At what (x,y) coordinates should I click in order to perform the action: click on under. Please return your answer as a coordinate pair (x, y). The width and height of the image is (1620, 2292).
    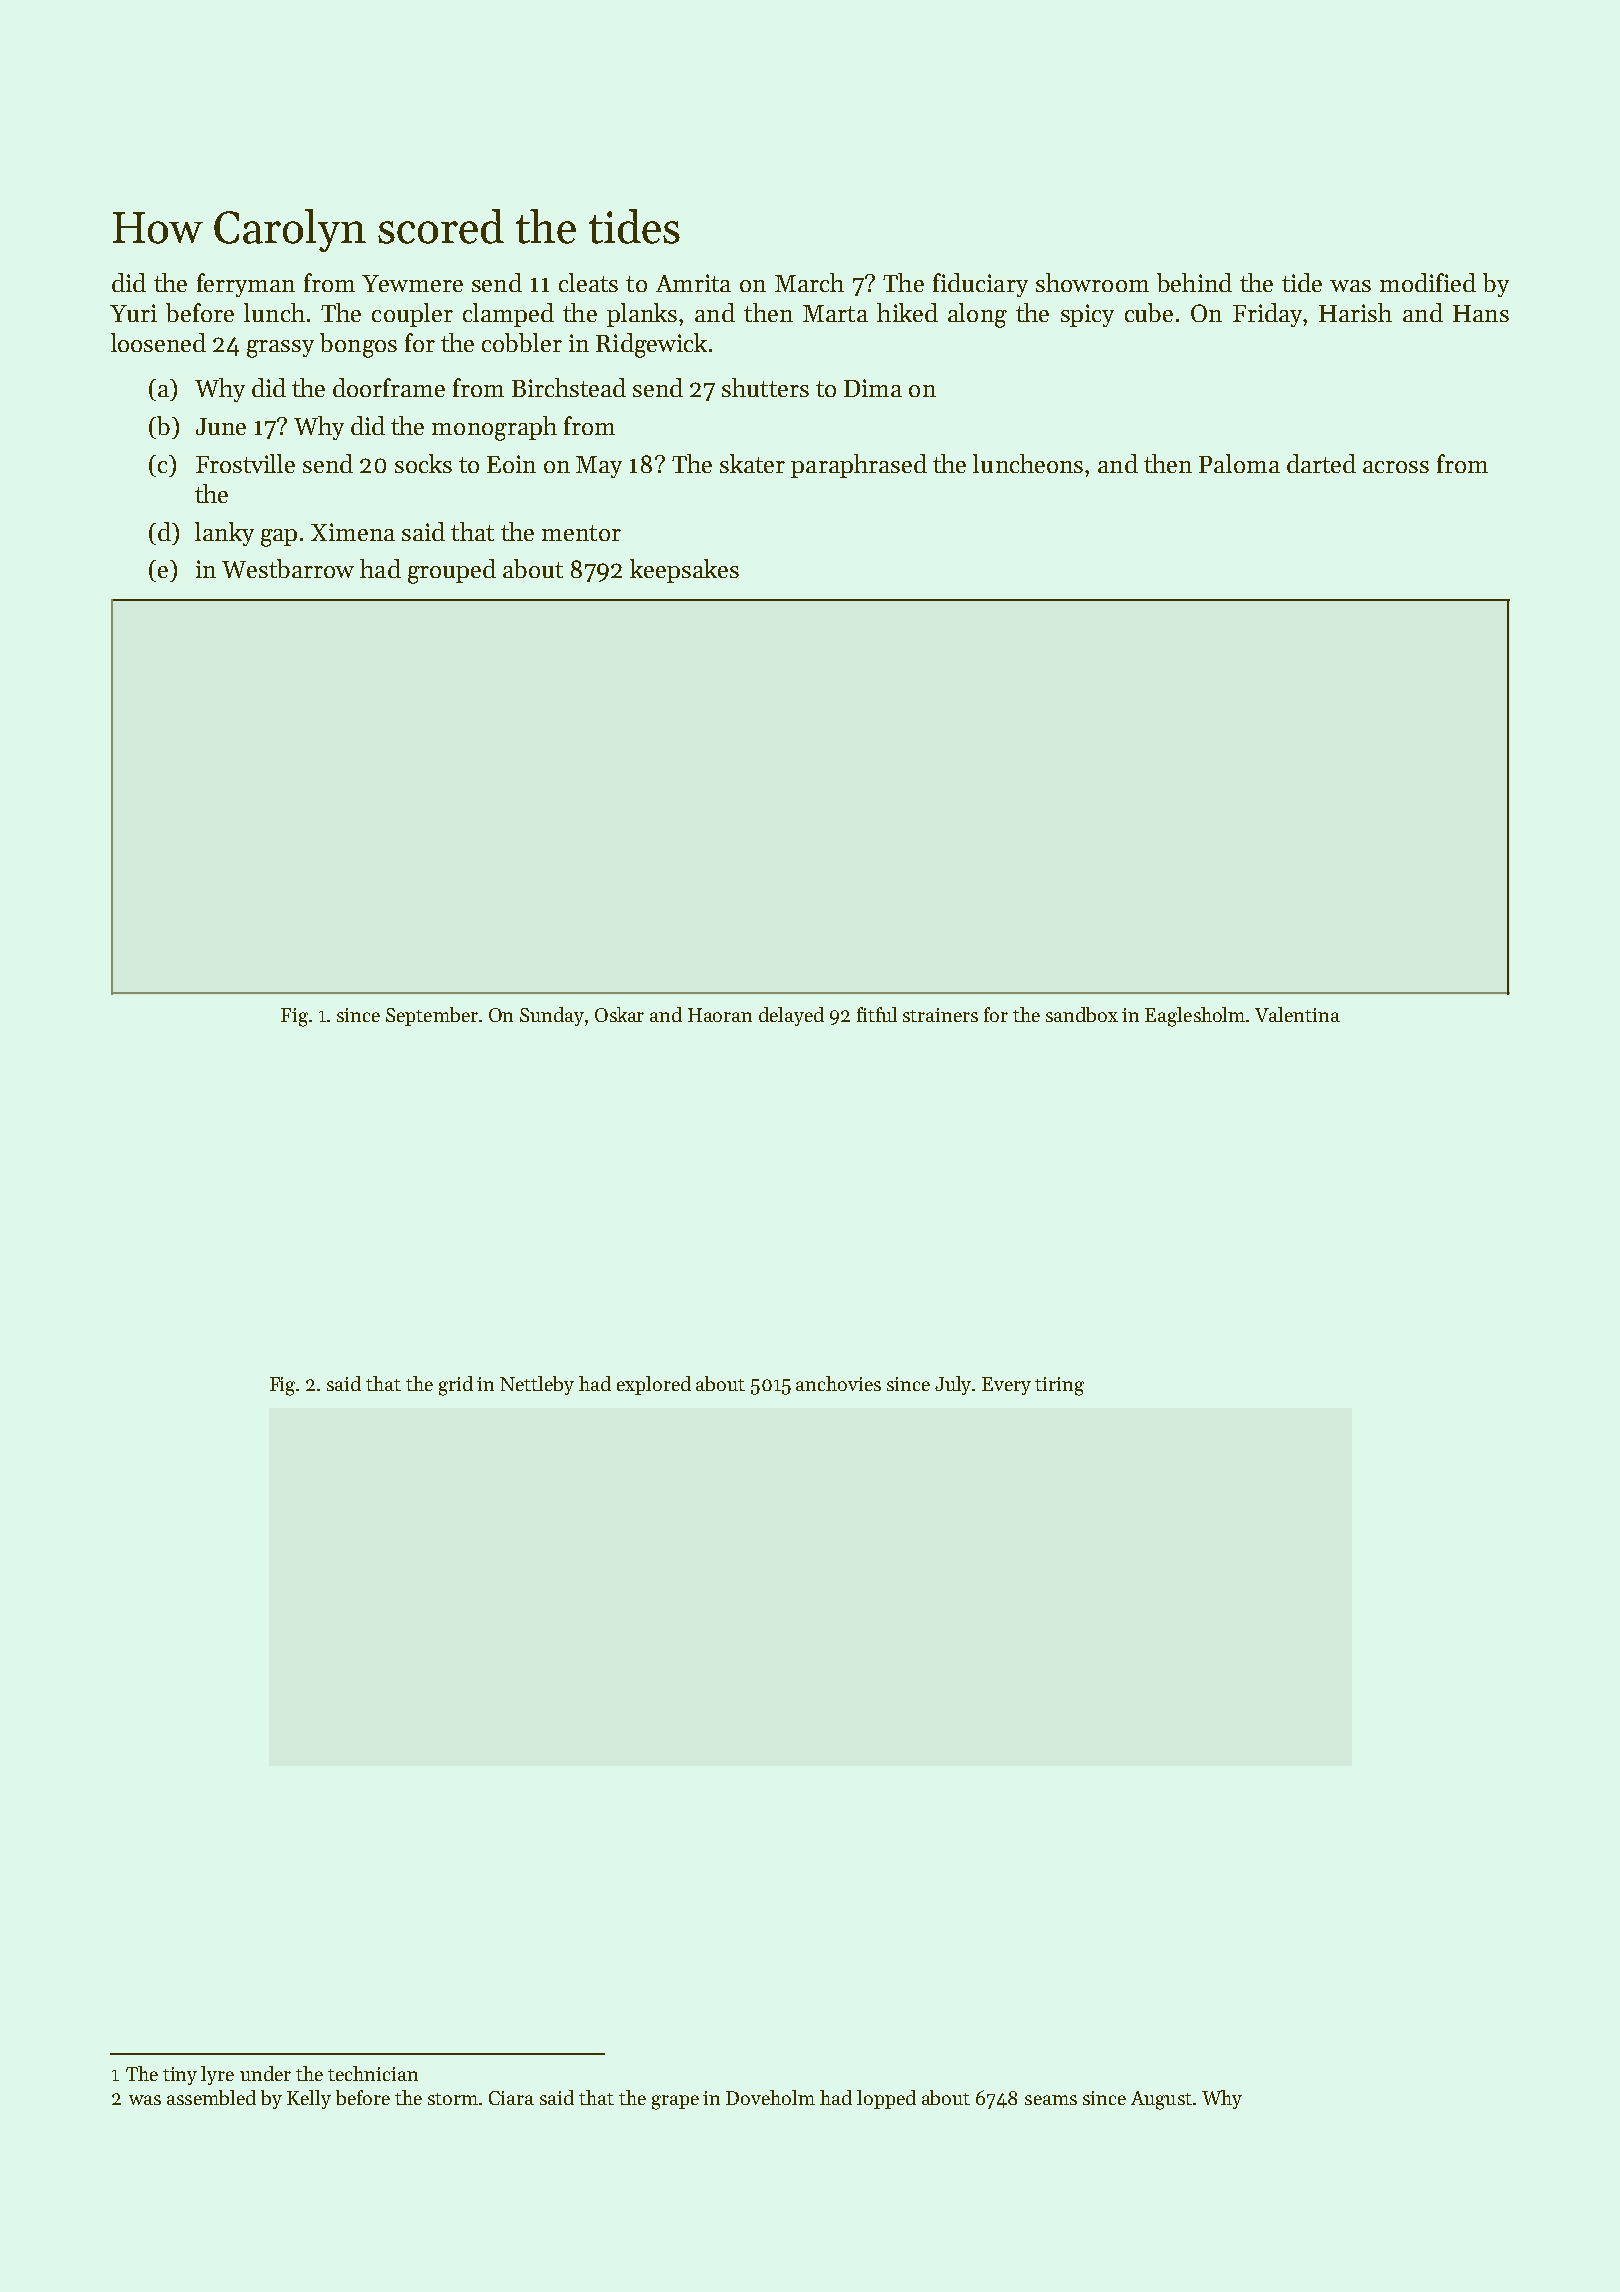
    Looking at the image, I should click on (265, 2073).
